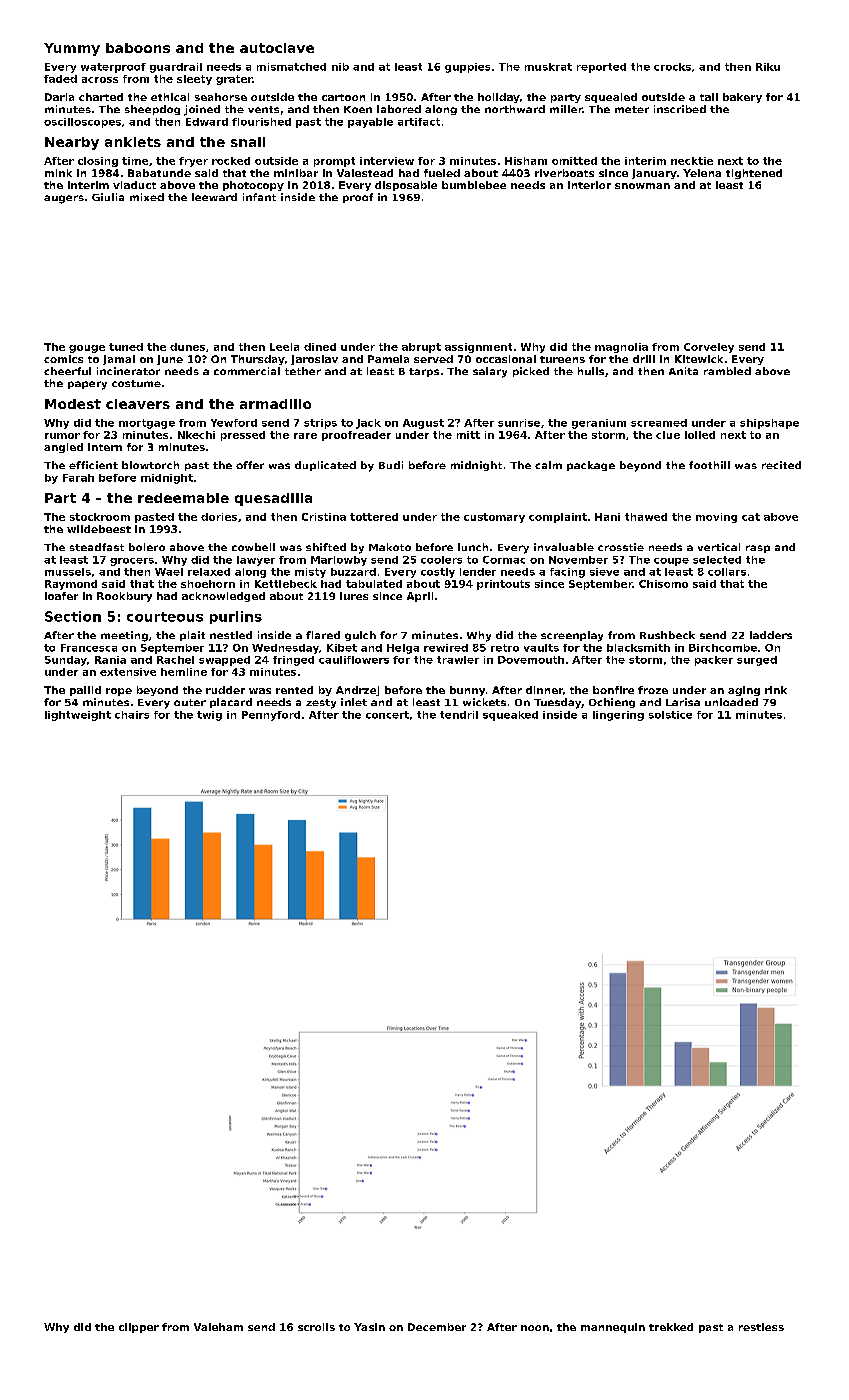 The width and height of the screenshot is (849, 1400). I want to click on tall, so click(709, 97).
